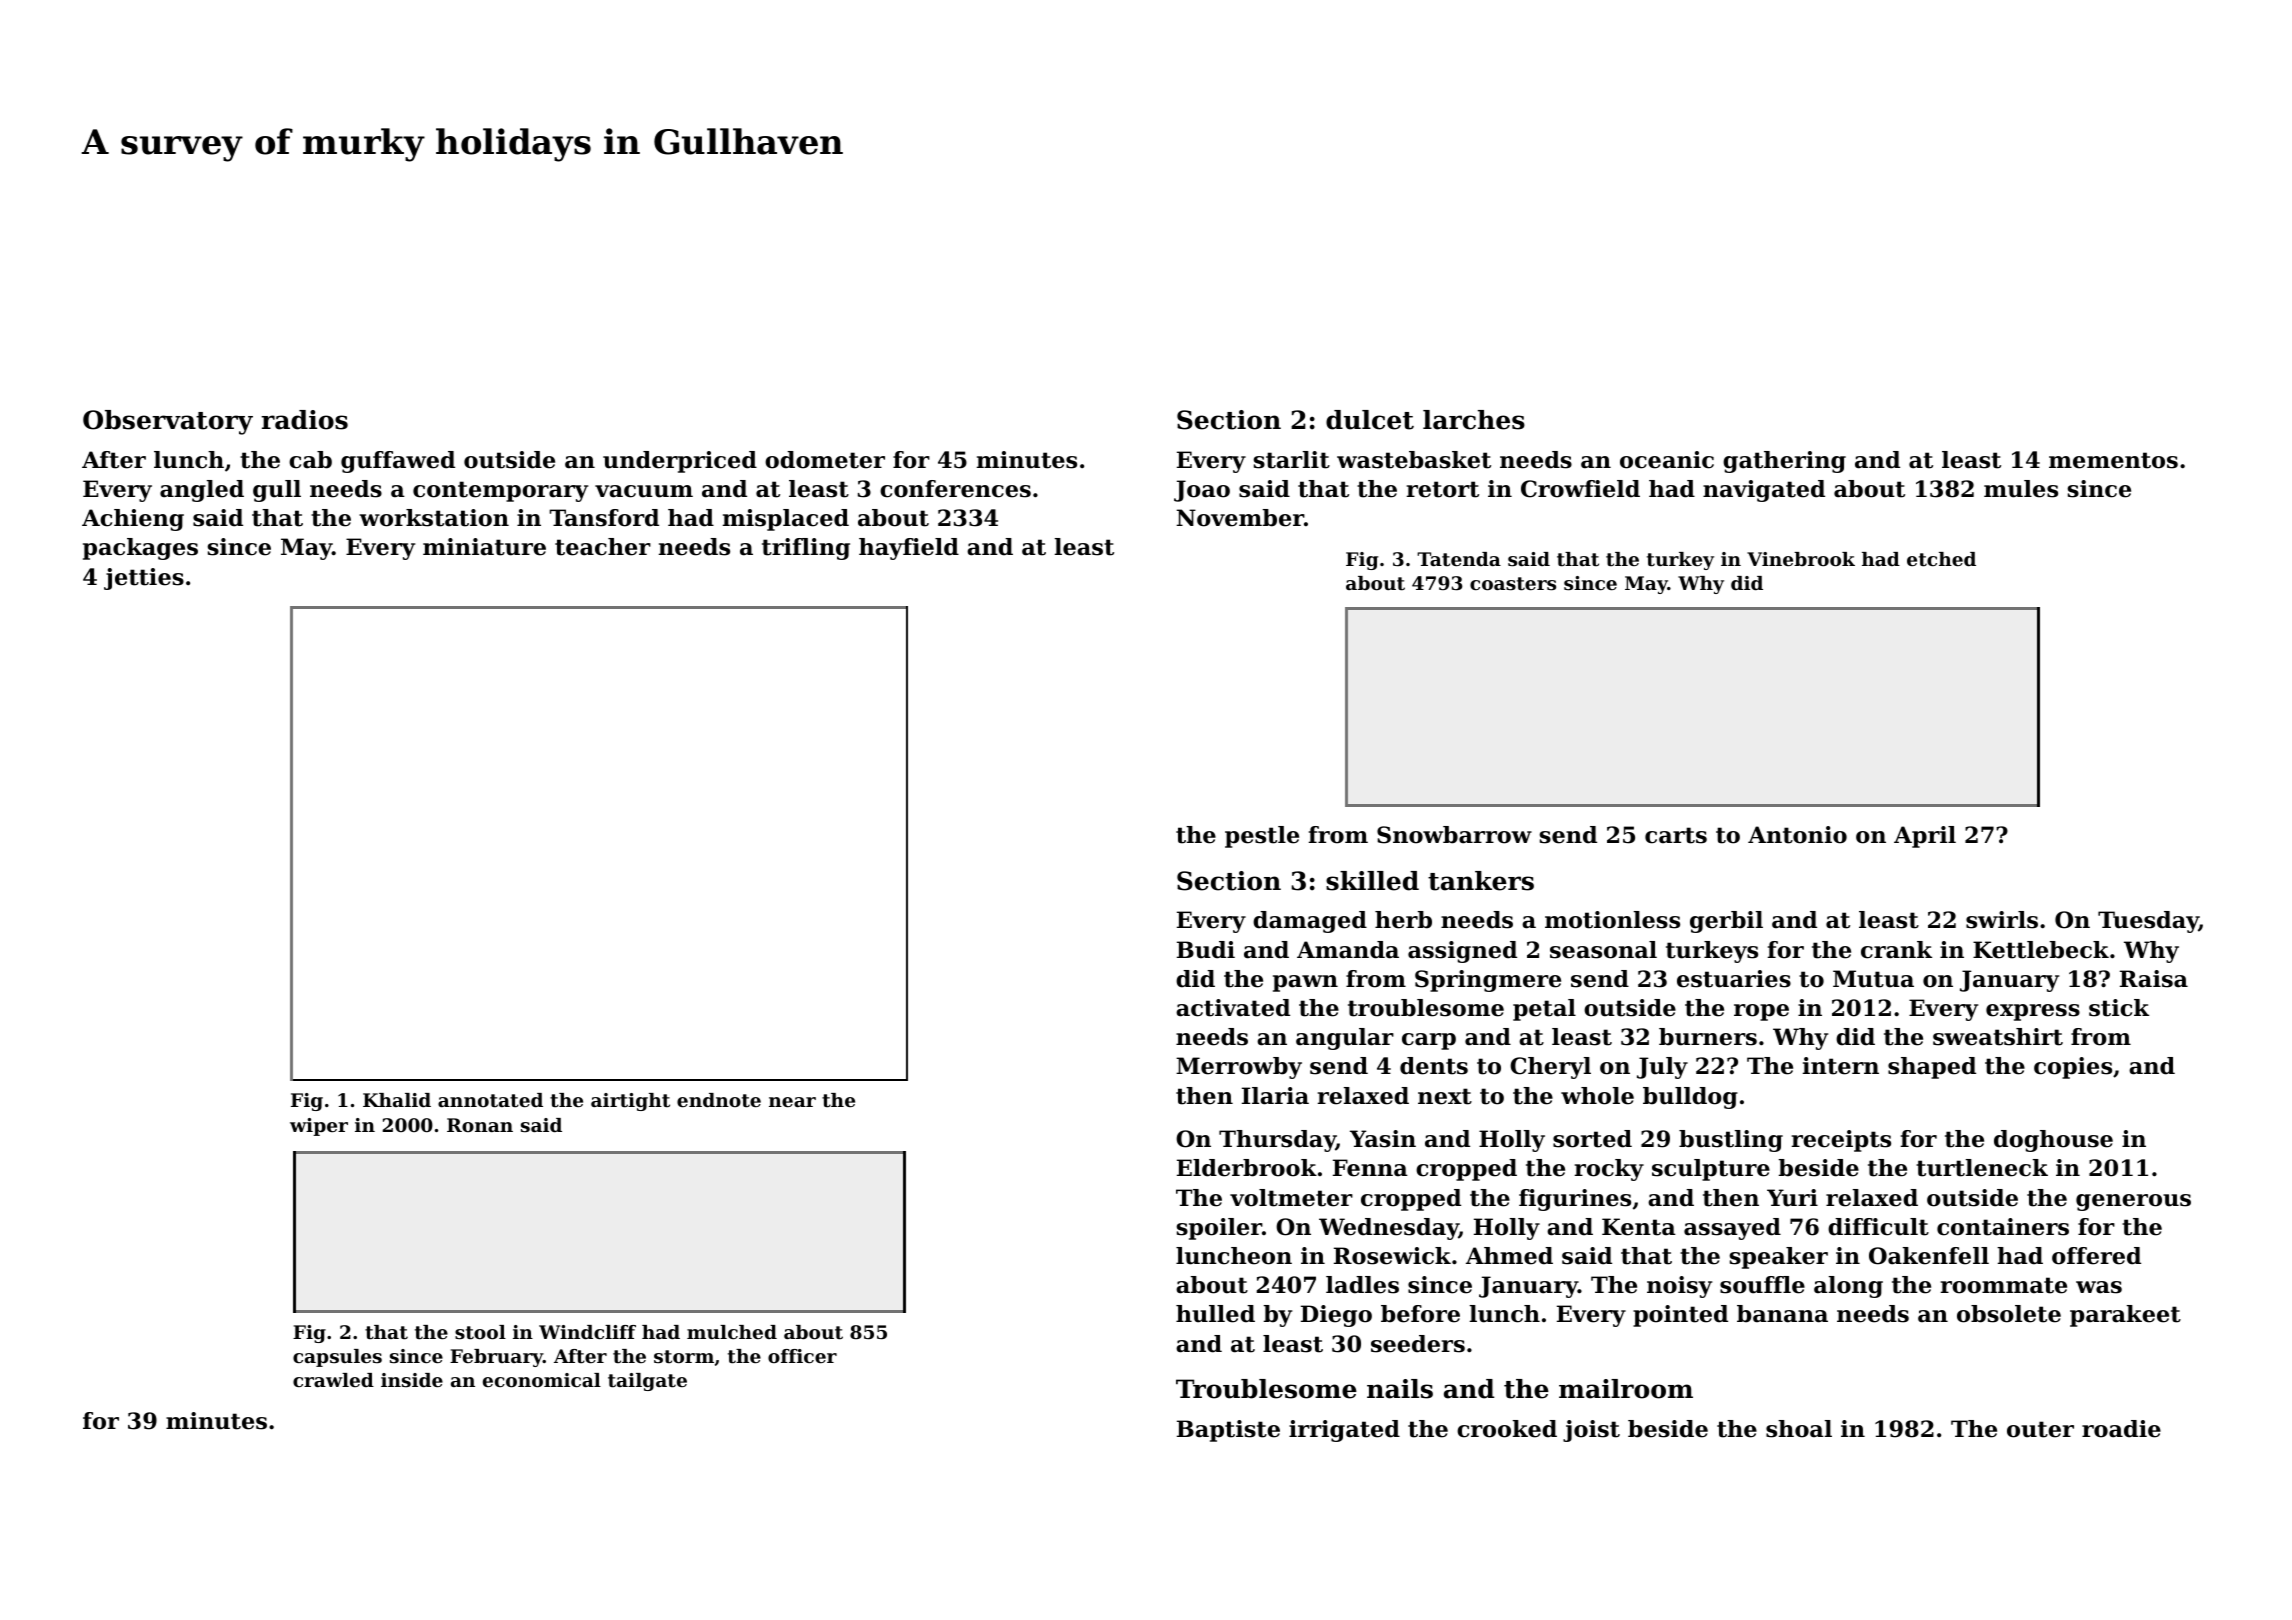  What do you see at coordinates (144, 579) in the screenshot?
I see `jetties` at bounding box center [144, 579].
